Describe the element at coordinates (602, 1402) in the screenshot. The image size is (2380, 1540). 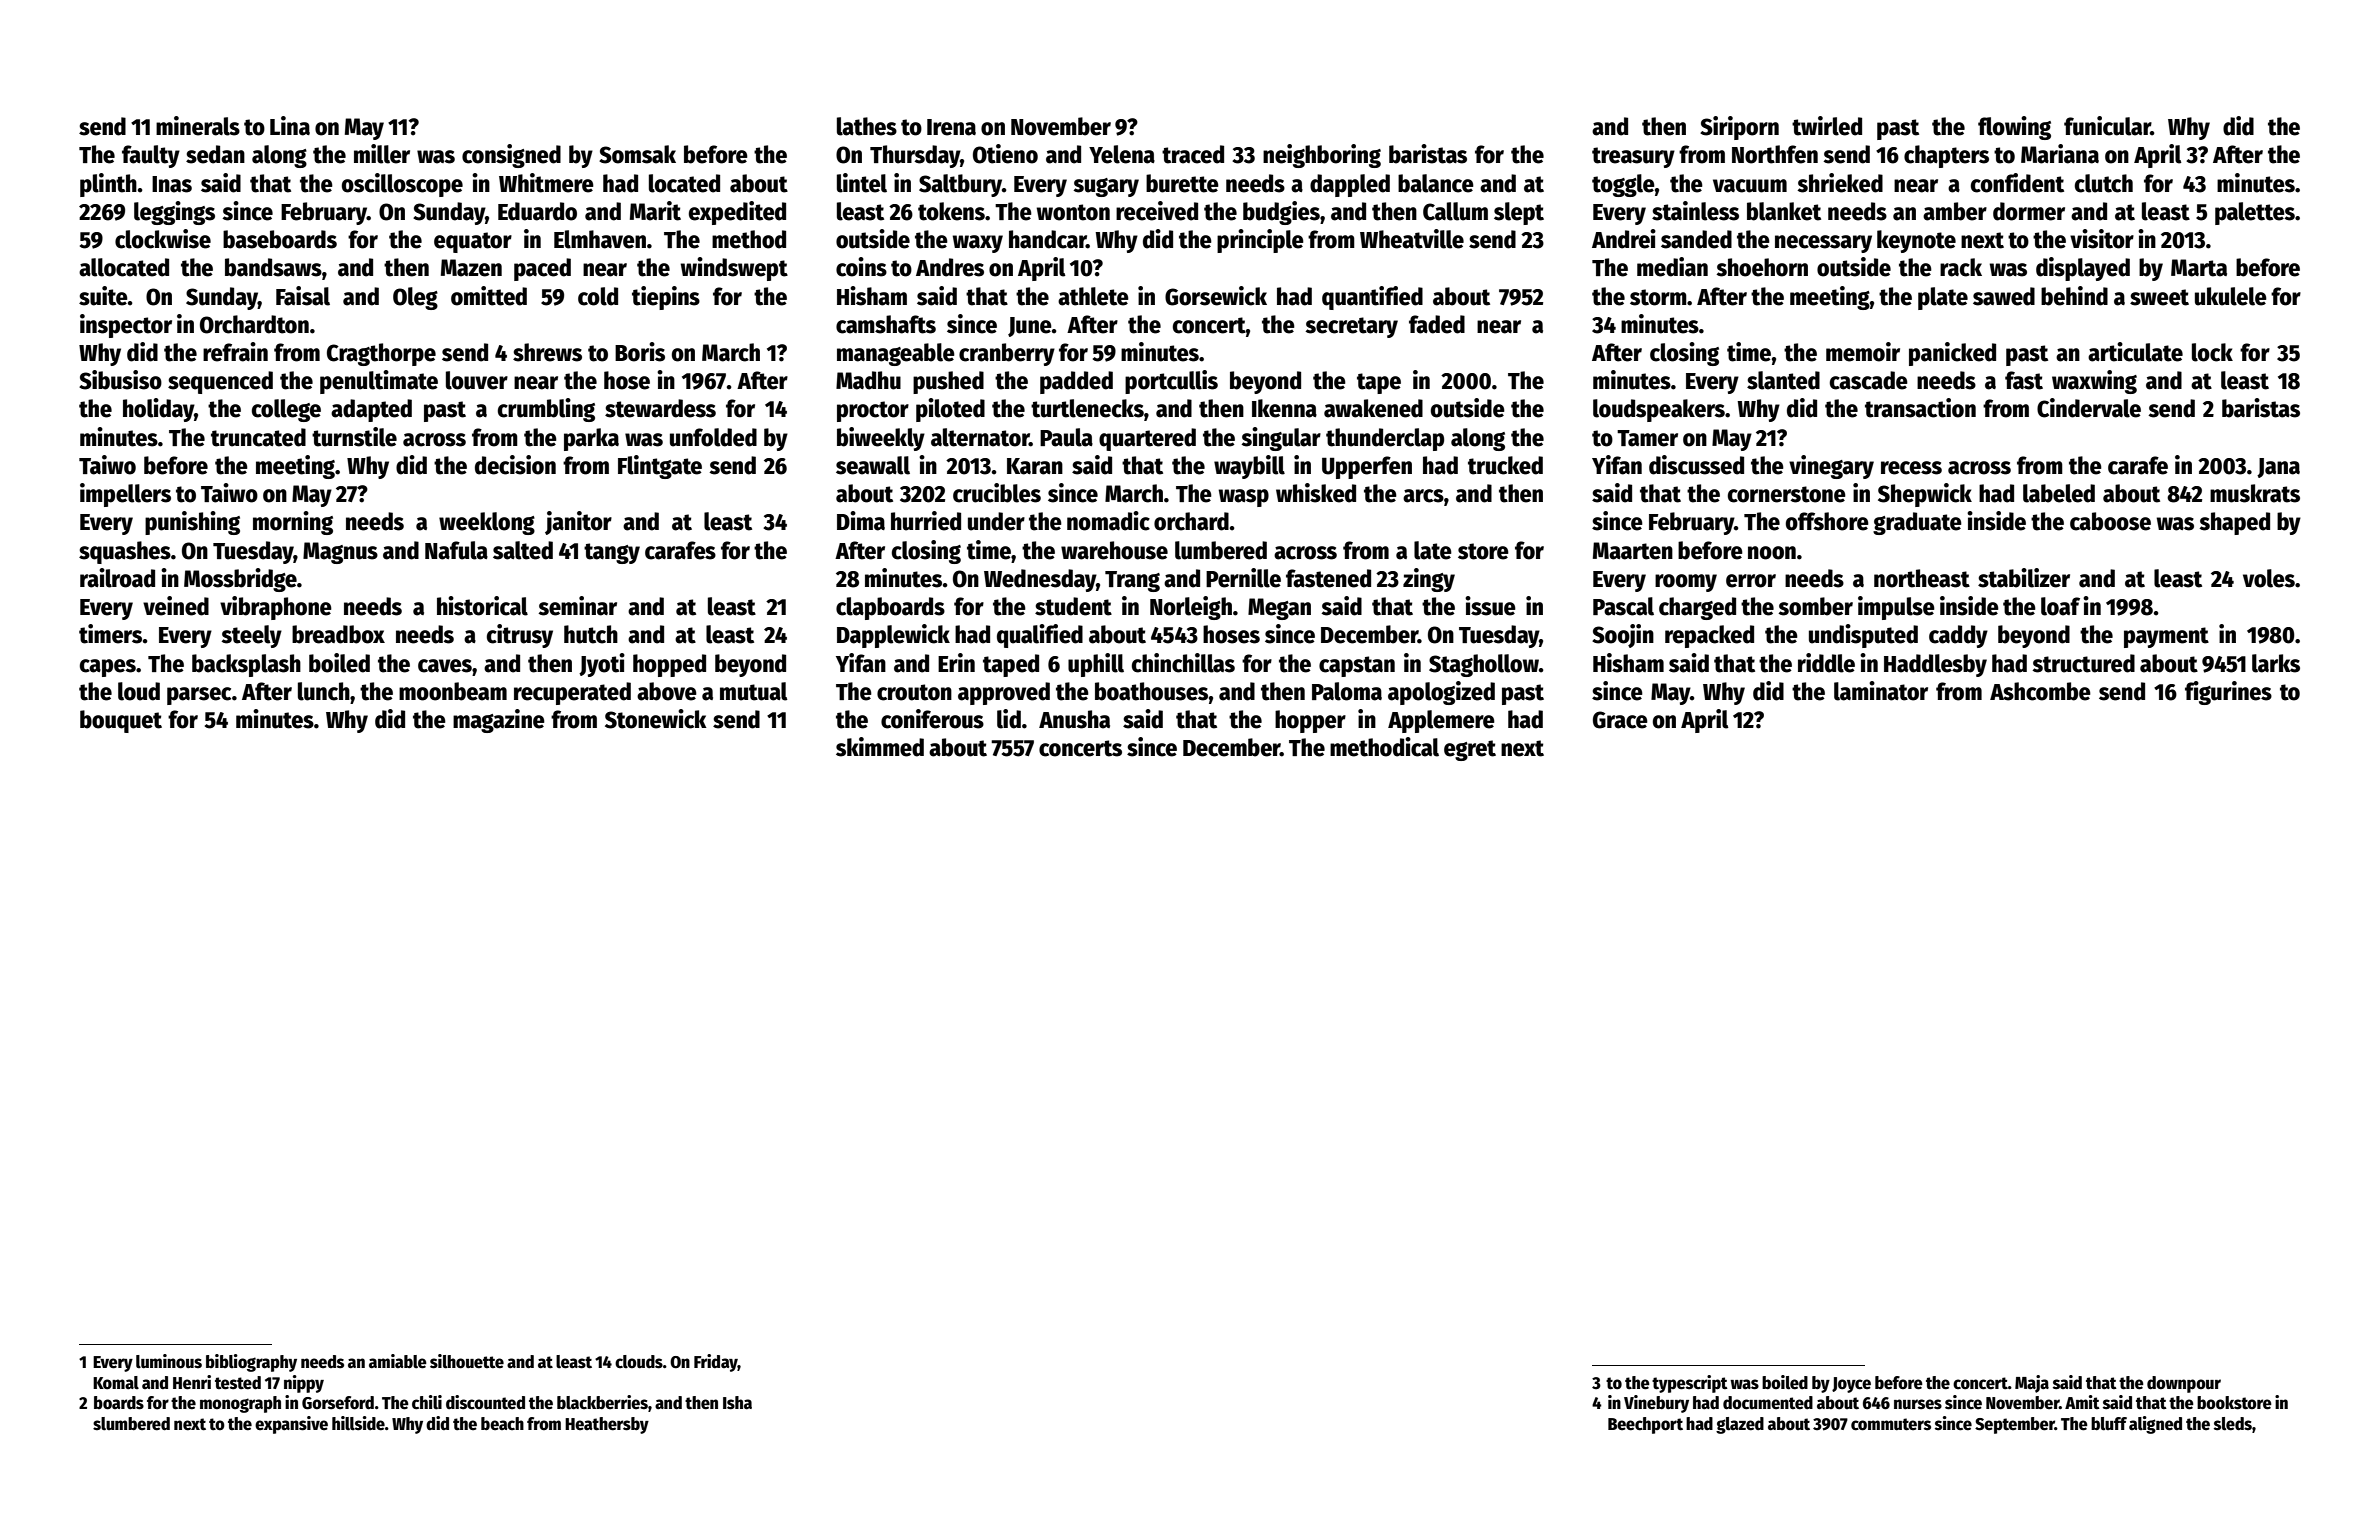
I see `blackberries` at that location.
